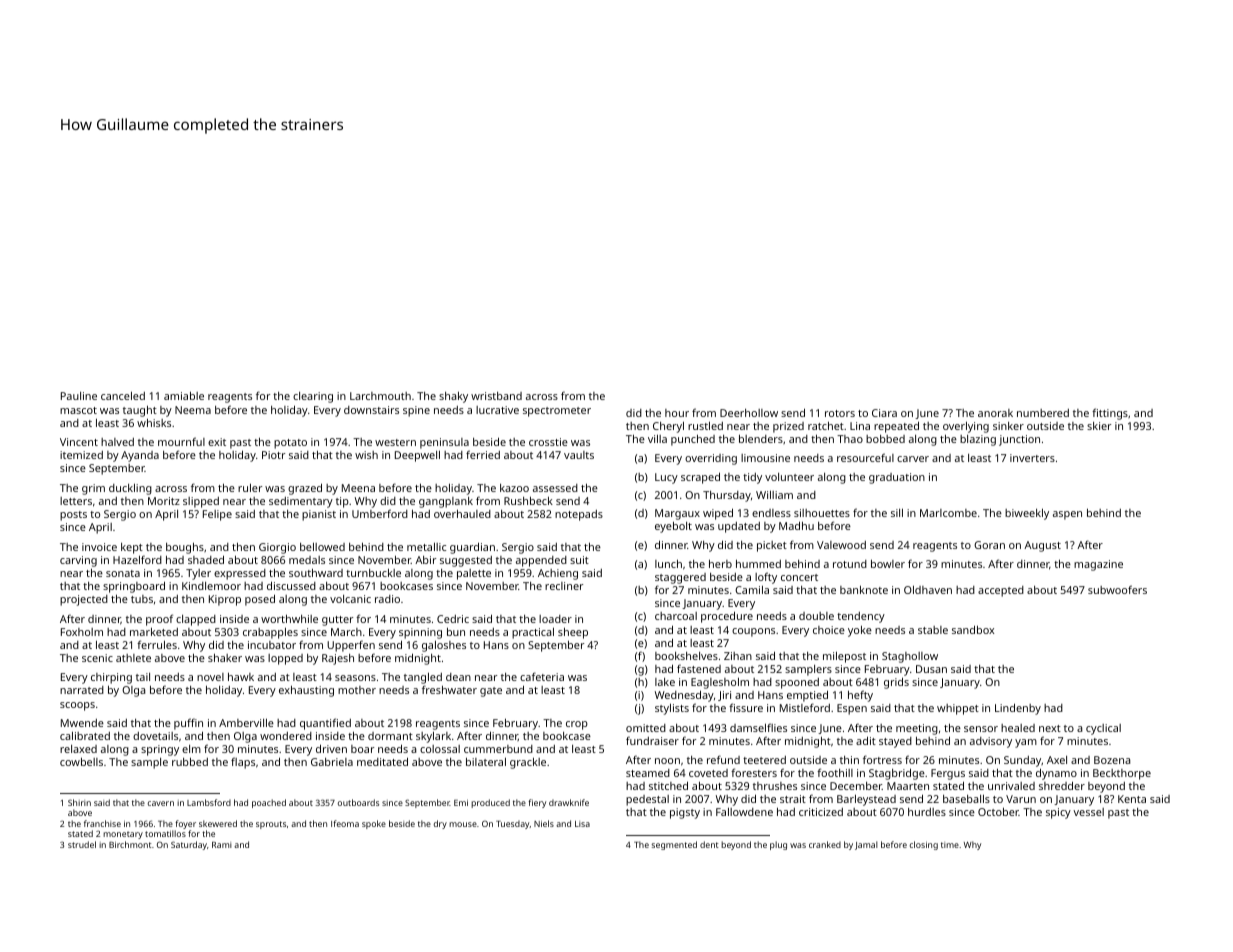 The image size is (1233, 952). What do you see at coordinates (222, 845) in the screenshot?
I see `Rami` at bounding box center [222, 845].
